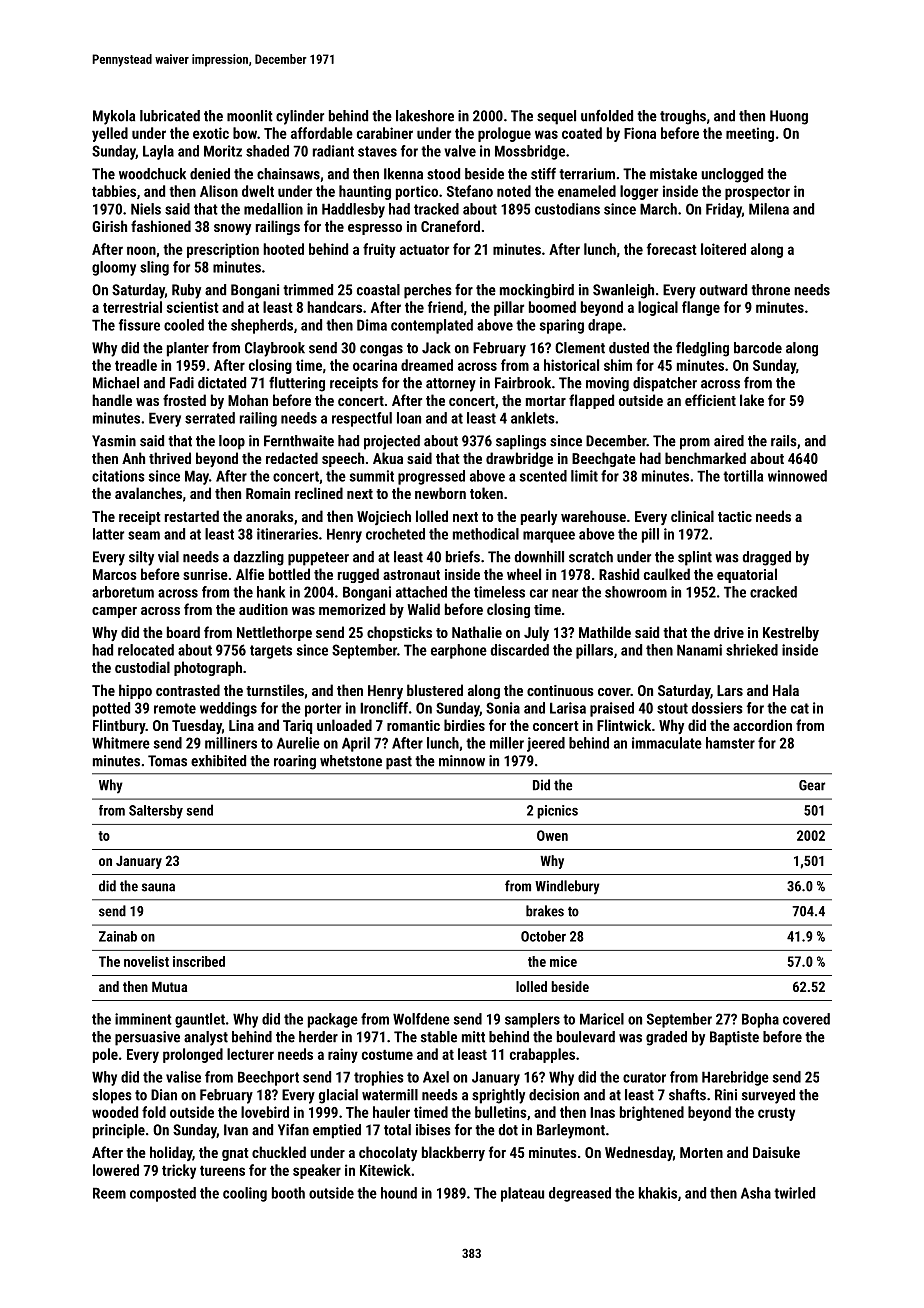  I want to click on blustered, so click(435, 690).
